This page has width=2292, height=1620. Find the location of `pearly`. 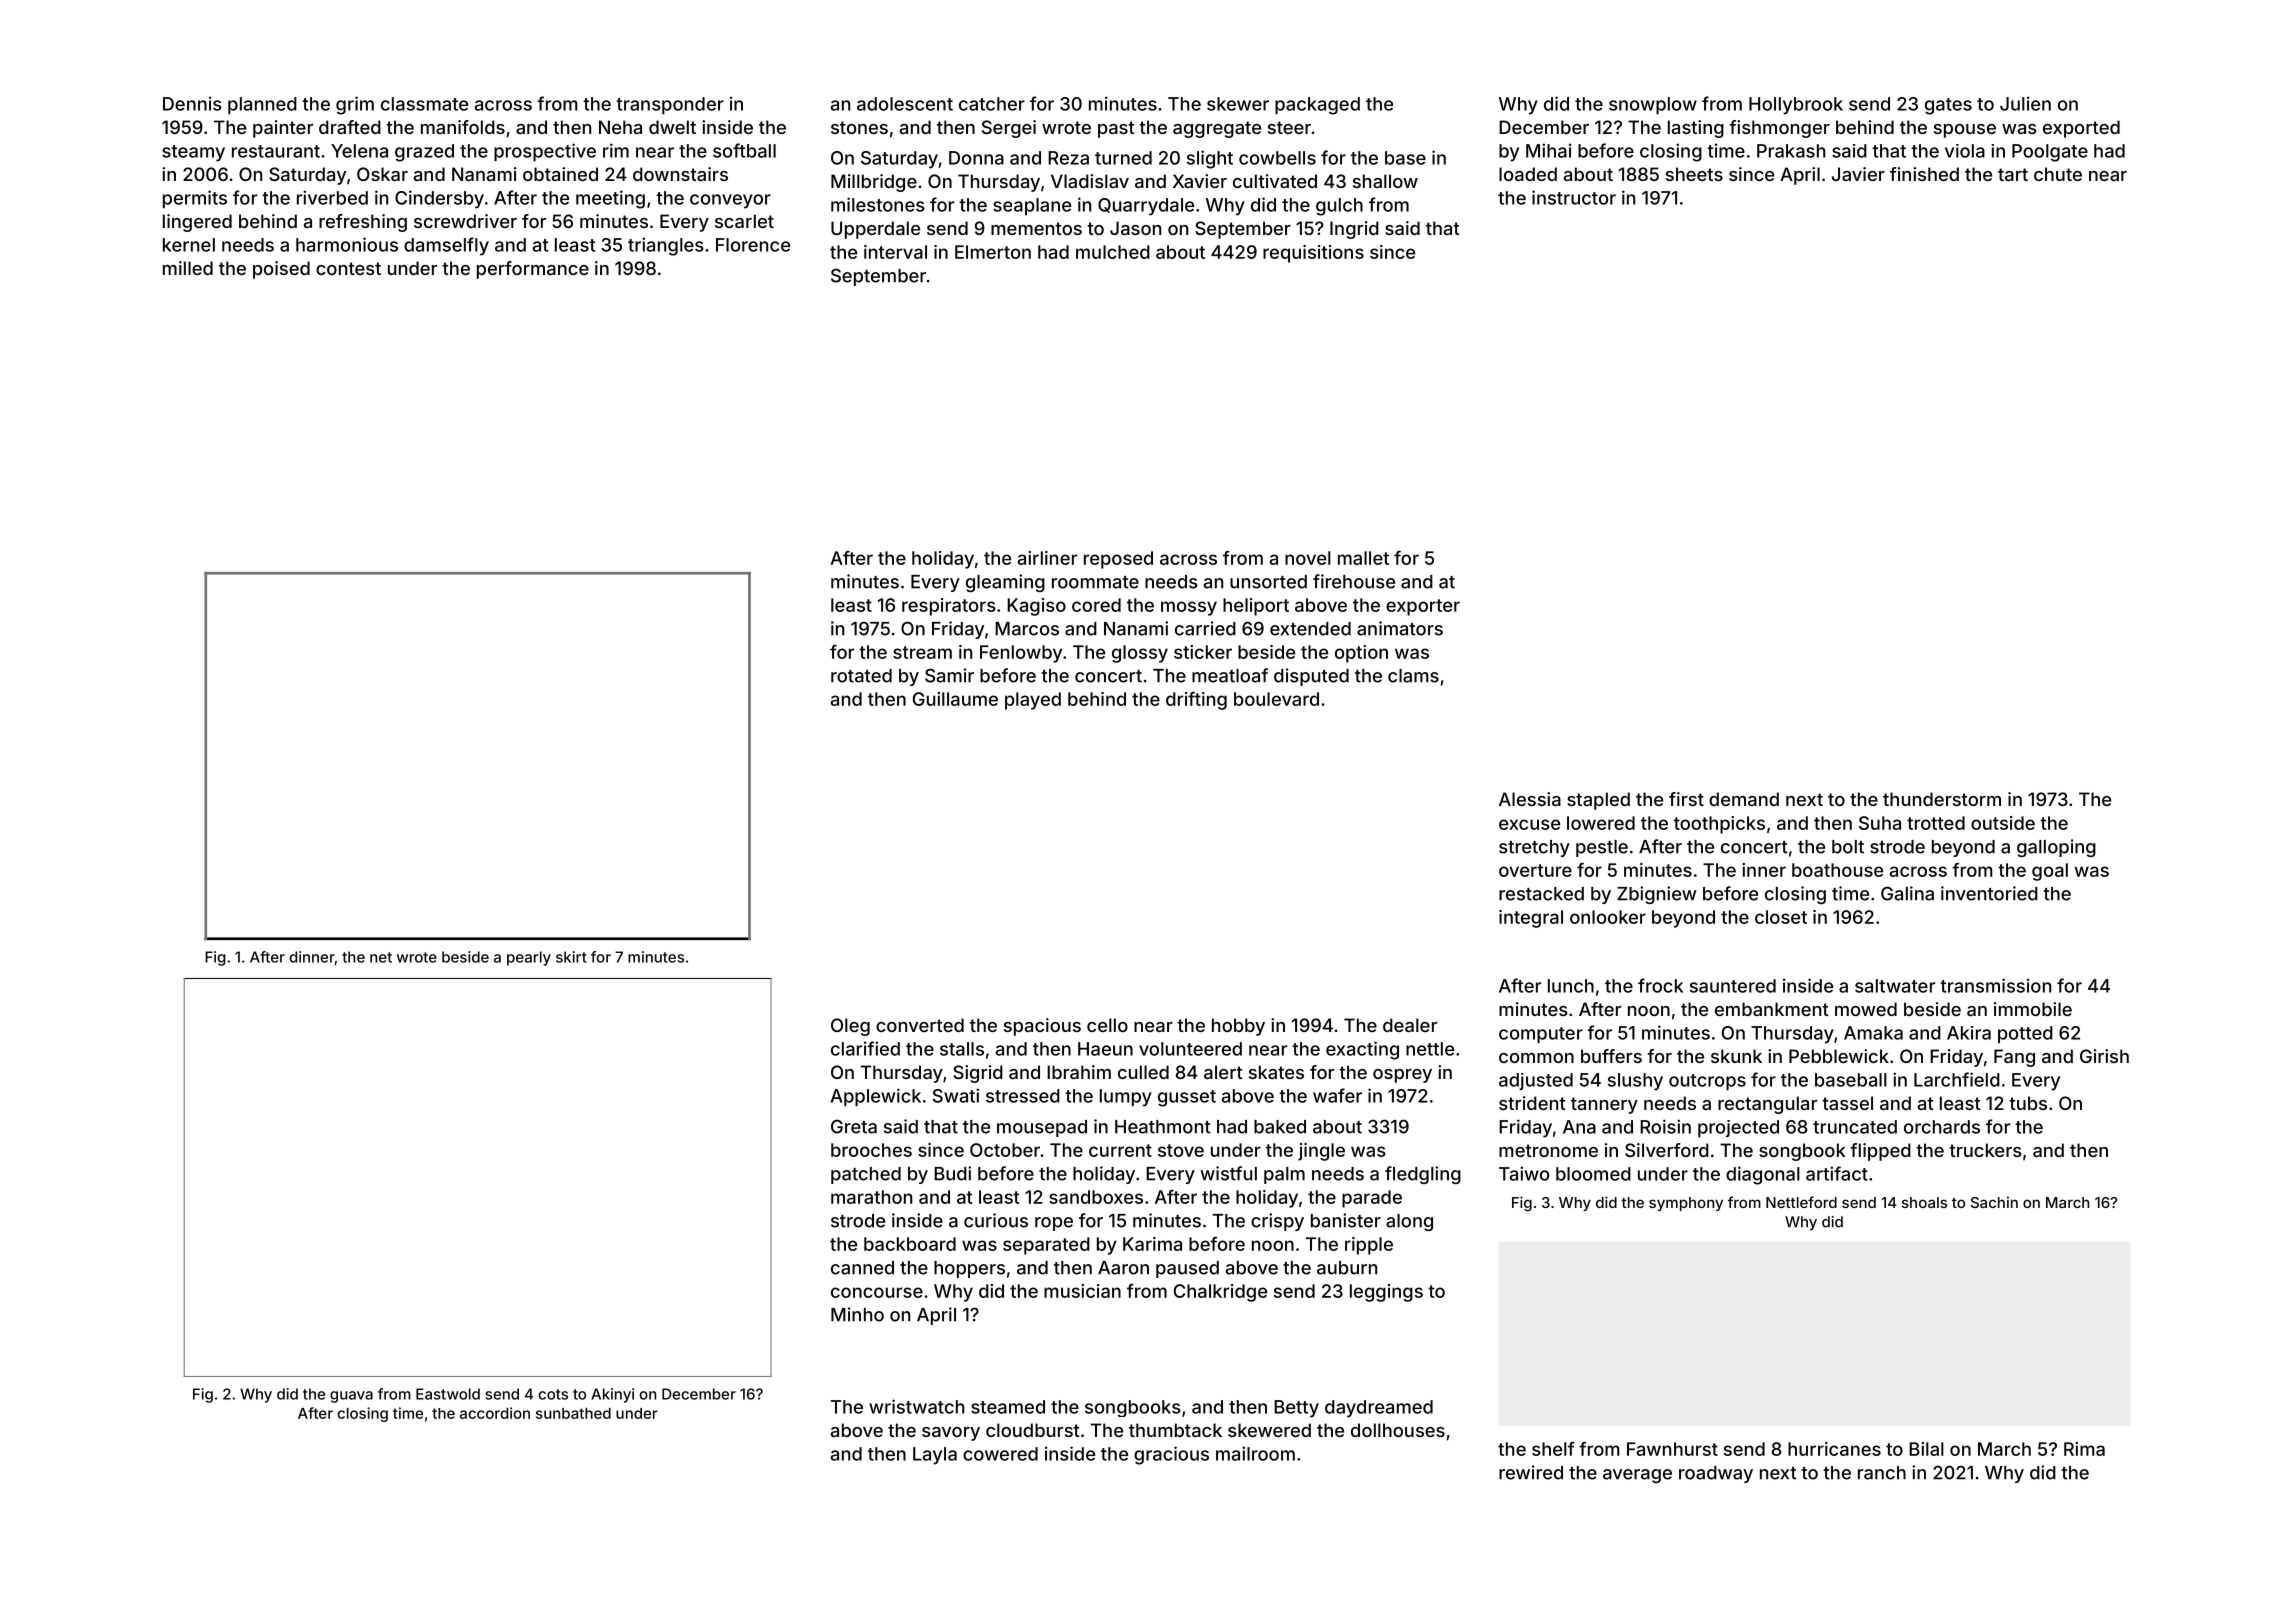

pearly is located at coordinates (529, 958).
